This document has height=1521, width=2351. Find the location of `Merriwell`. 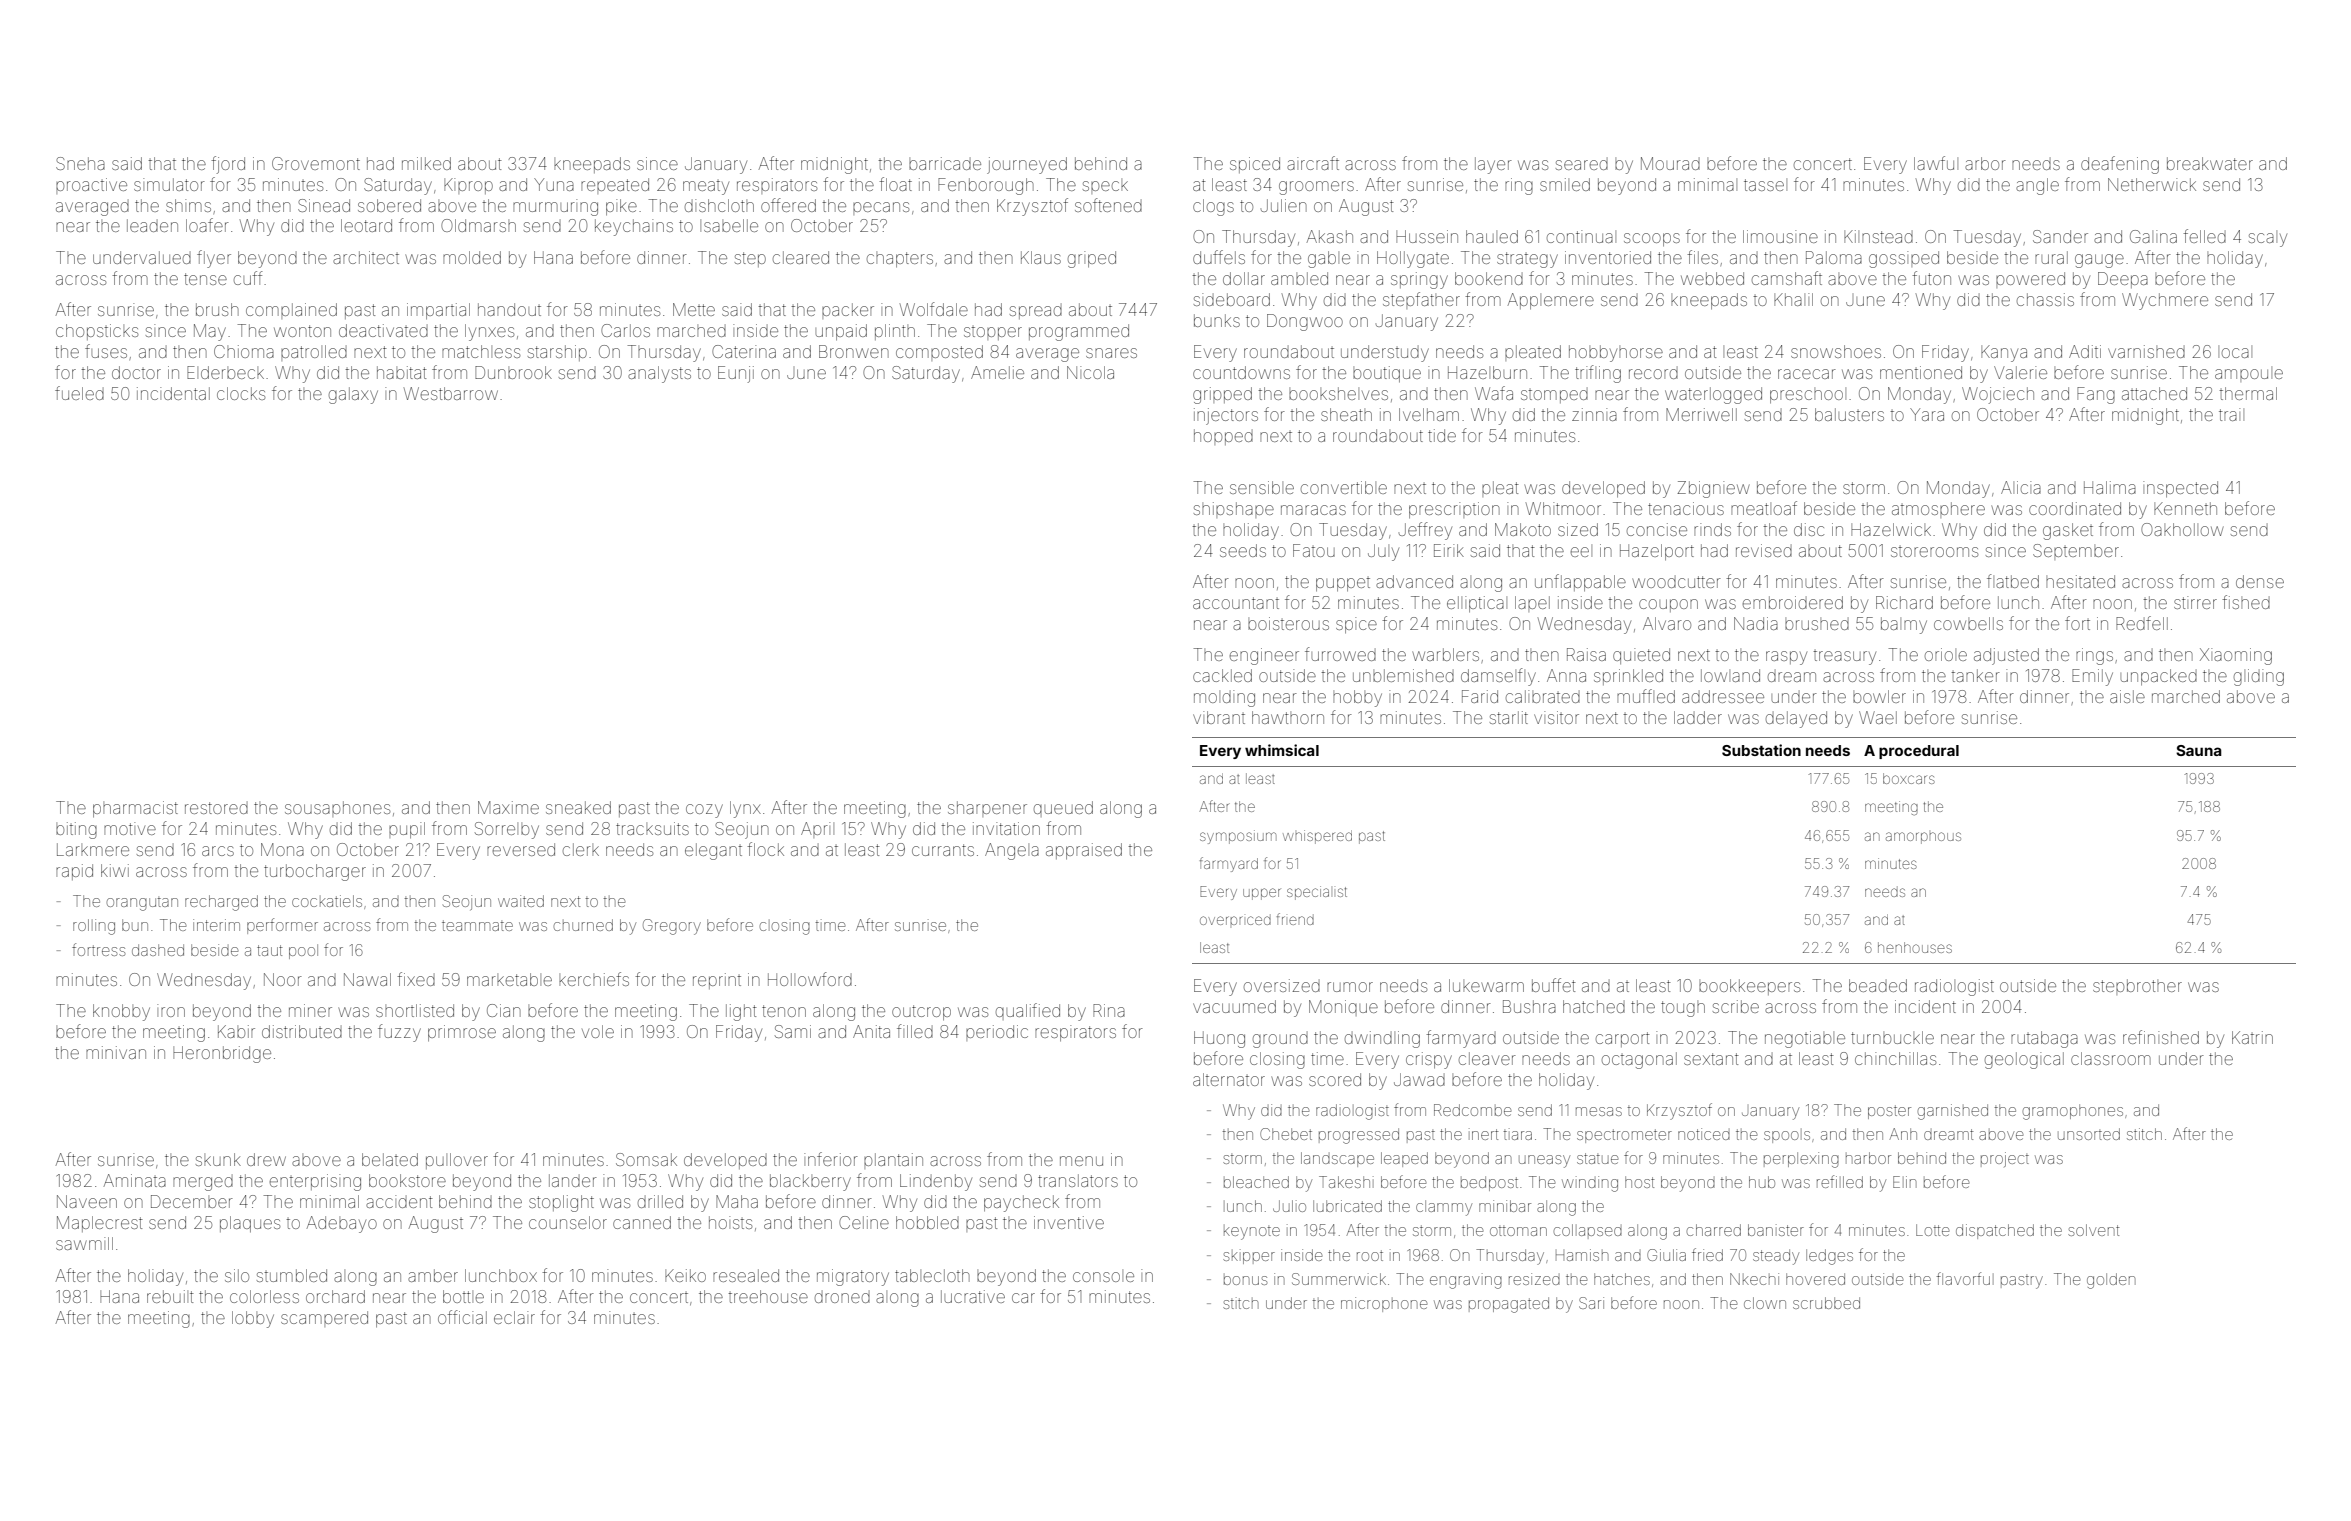

Merriwell is located at coordinates (1701, 414).
